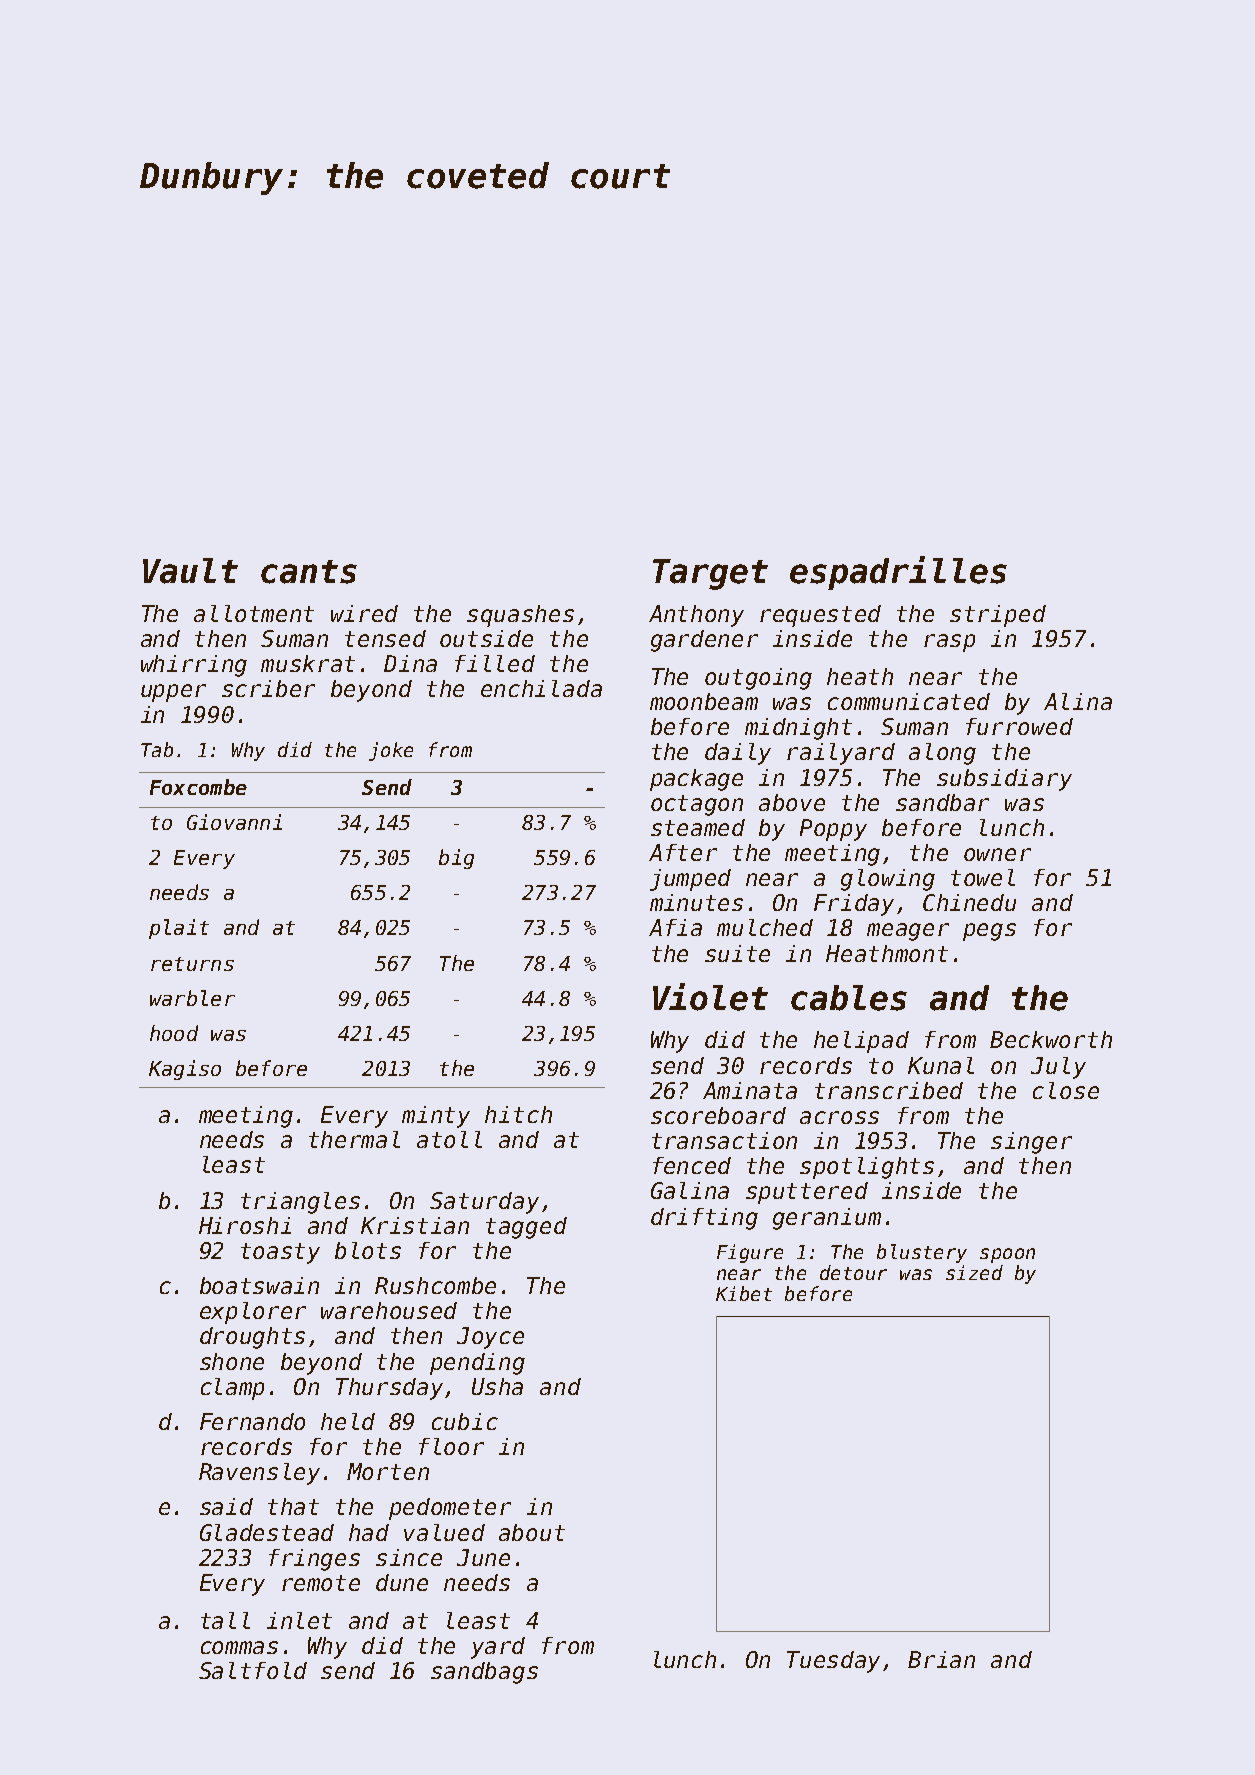  Describe the element at coordinates (226, 1506) in the image. I see `said` at that location.
